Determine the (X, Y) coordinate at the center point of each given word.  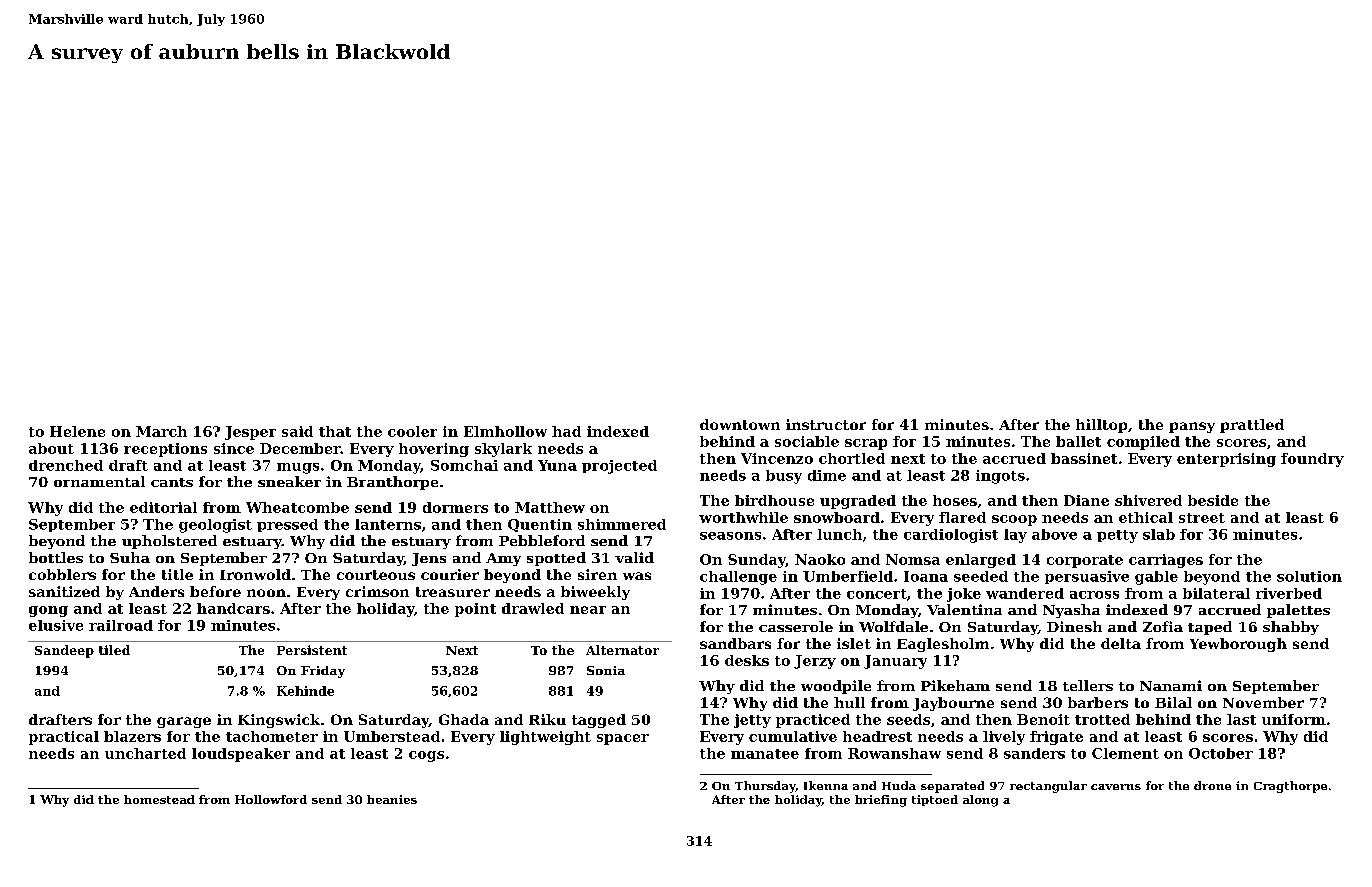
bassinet (1084, 458)
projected (619, 467)
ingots (1000, 477)
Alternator (622, 650)
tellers (1088, 685)
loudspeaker (241, 755)
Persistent (312, 650)
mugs (298, 468)
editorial (163, 507)
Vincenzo (777, 458)
